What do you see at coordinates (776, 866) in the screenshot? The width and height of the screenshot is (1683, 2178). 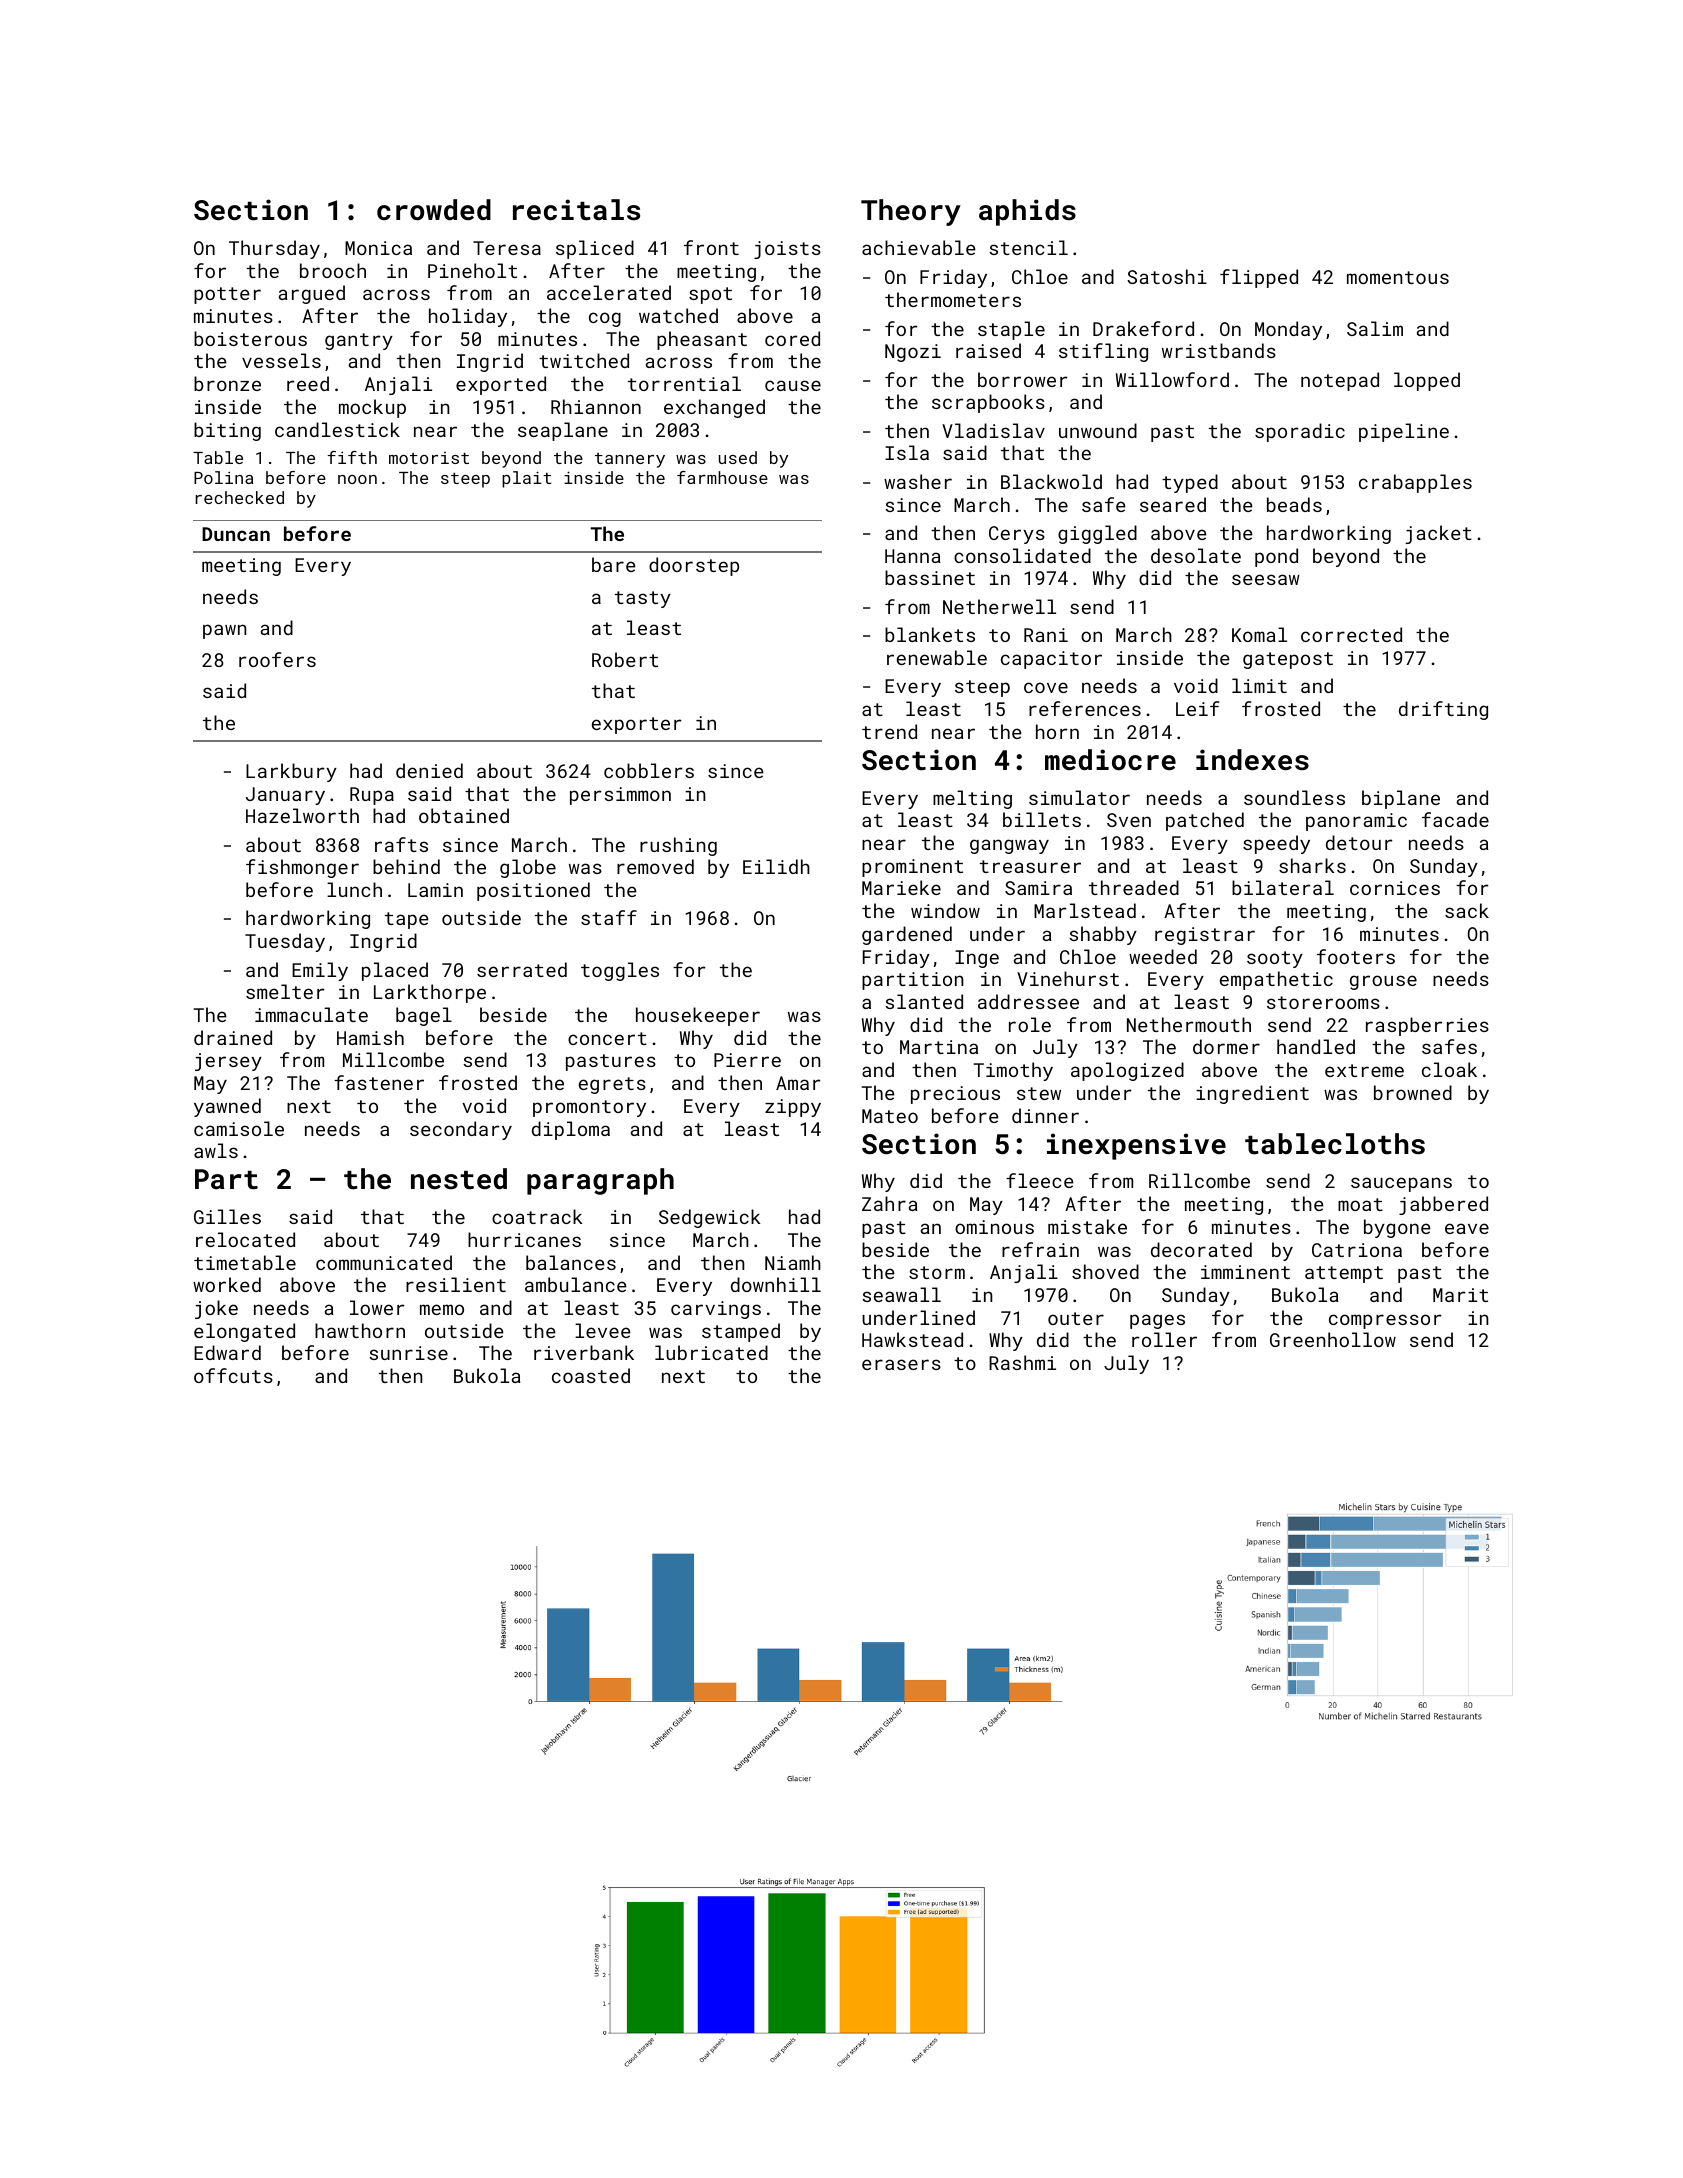 I see `Eilidh` at bounding box center [776, 866].
